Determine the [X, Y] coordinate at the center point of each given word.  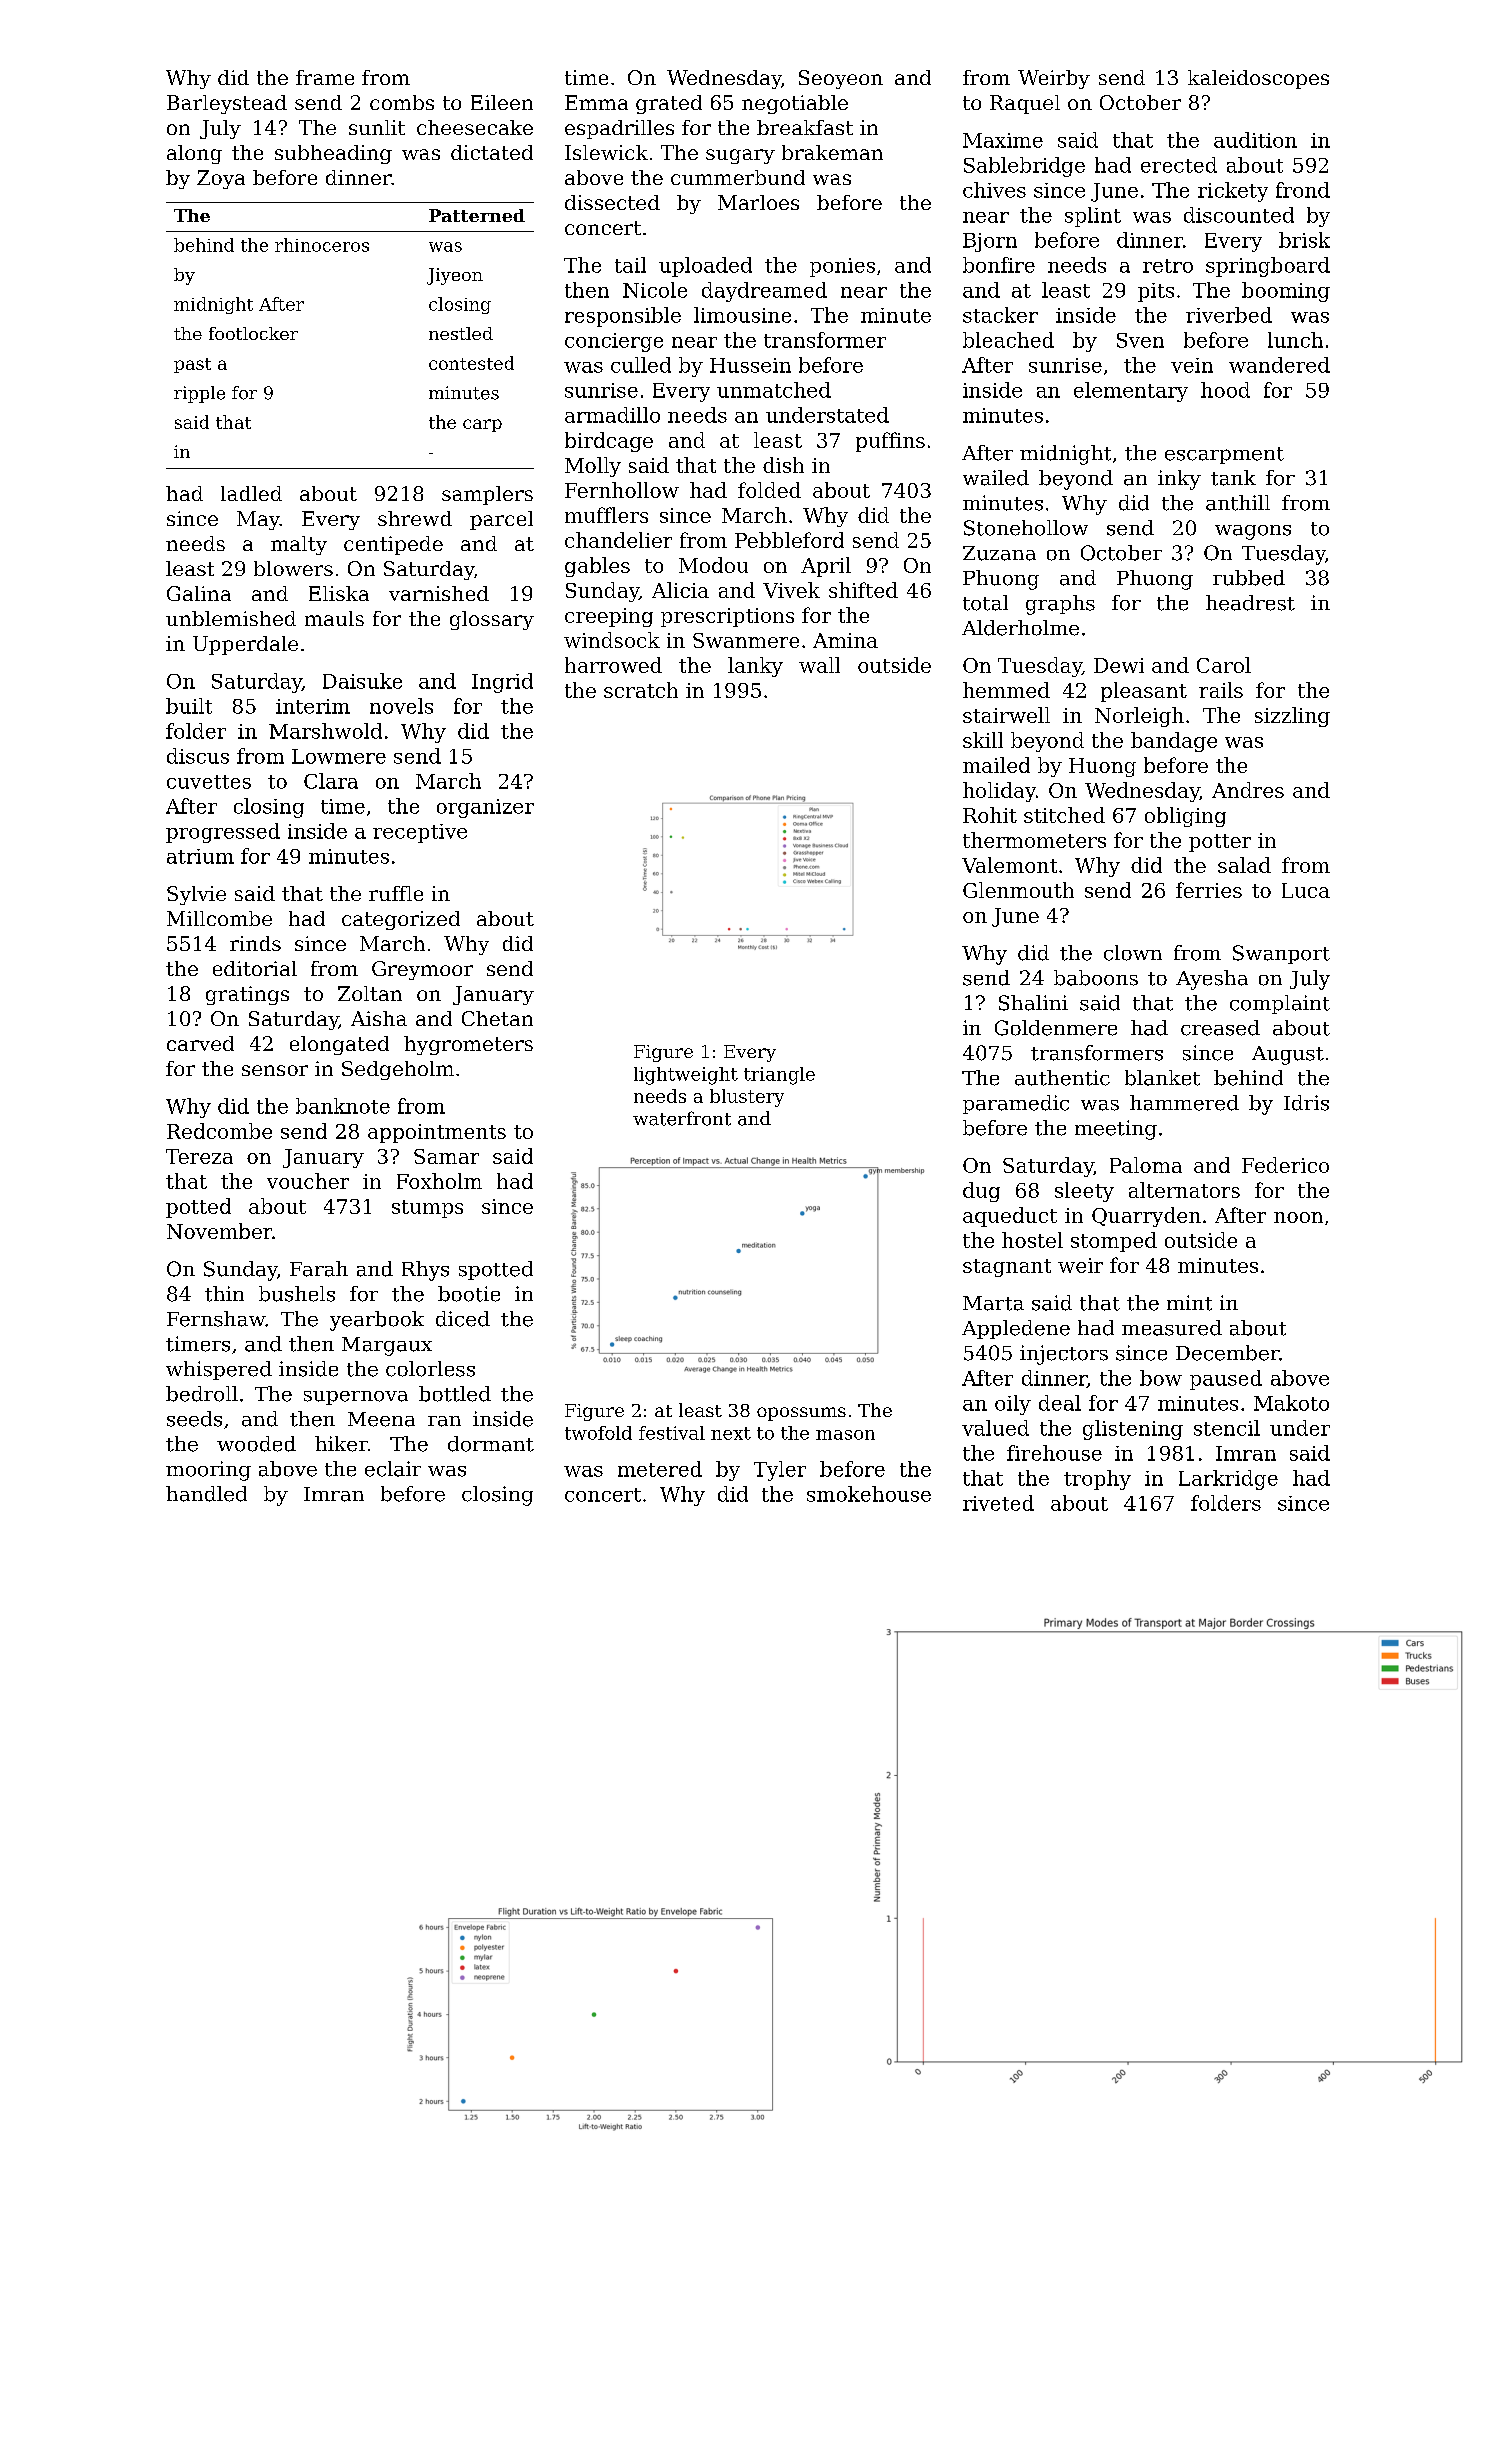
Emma [596, 102]
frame [325, 77]
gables [597, 567]
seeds [194, 1419]
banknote [343, 1106]
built [189, 706]
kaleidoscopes [1258, 79]
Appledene [1016, 1329]
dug [981, 1192]
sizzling [1292, 717]
